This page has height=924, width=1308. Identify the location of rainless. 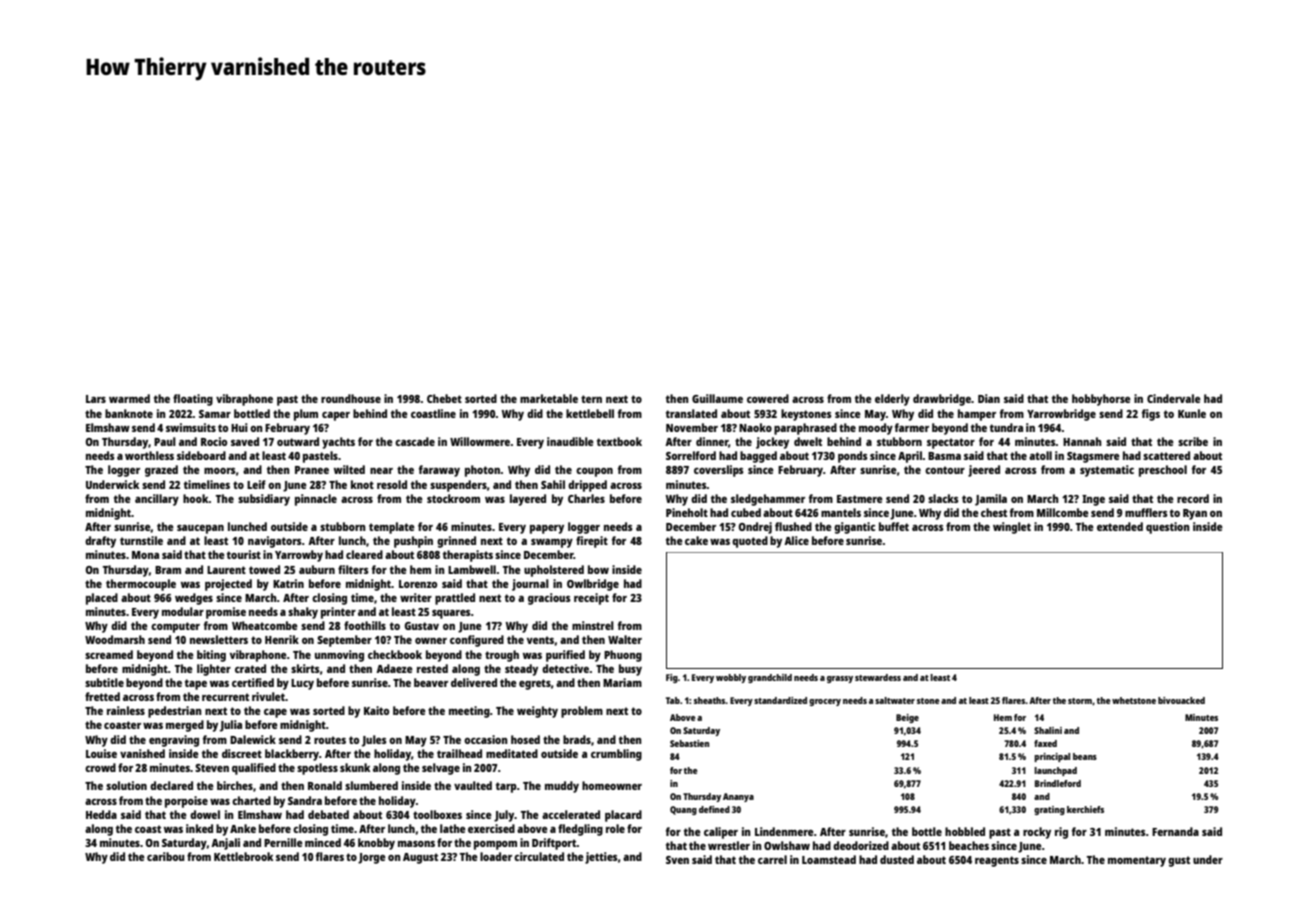
(126, 710).
